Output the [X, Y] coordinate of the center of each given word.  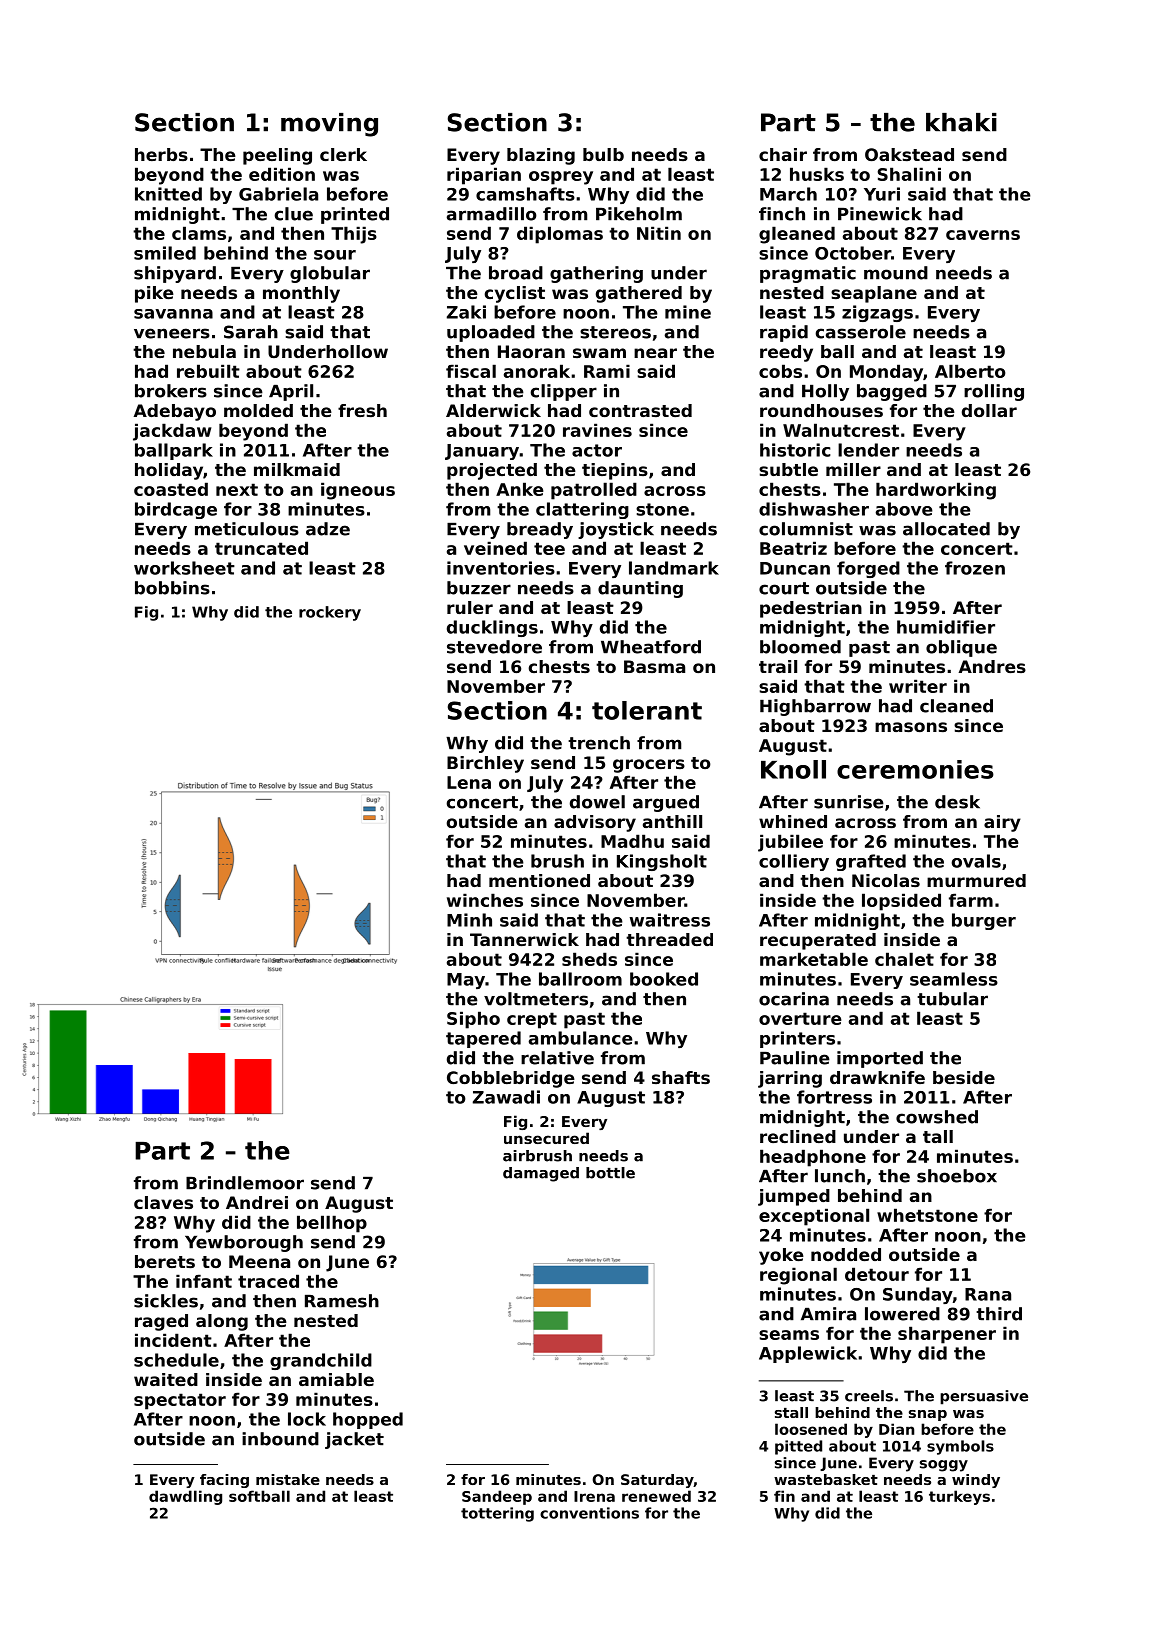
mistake [288, 1479]
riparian [484, 176]
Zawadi [506, 1097]
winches [485, 900]
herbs [161, 154]
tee [549, 548]
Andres [992, 666]
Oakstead [909, 154]
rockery [330, 613]
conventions [589, 1513]
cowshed [937, 1117]
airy [1002, 823]
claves [163, 1202]
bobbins [172, 588]
